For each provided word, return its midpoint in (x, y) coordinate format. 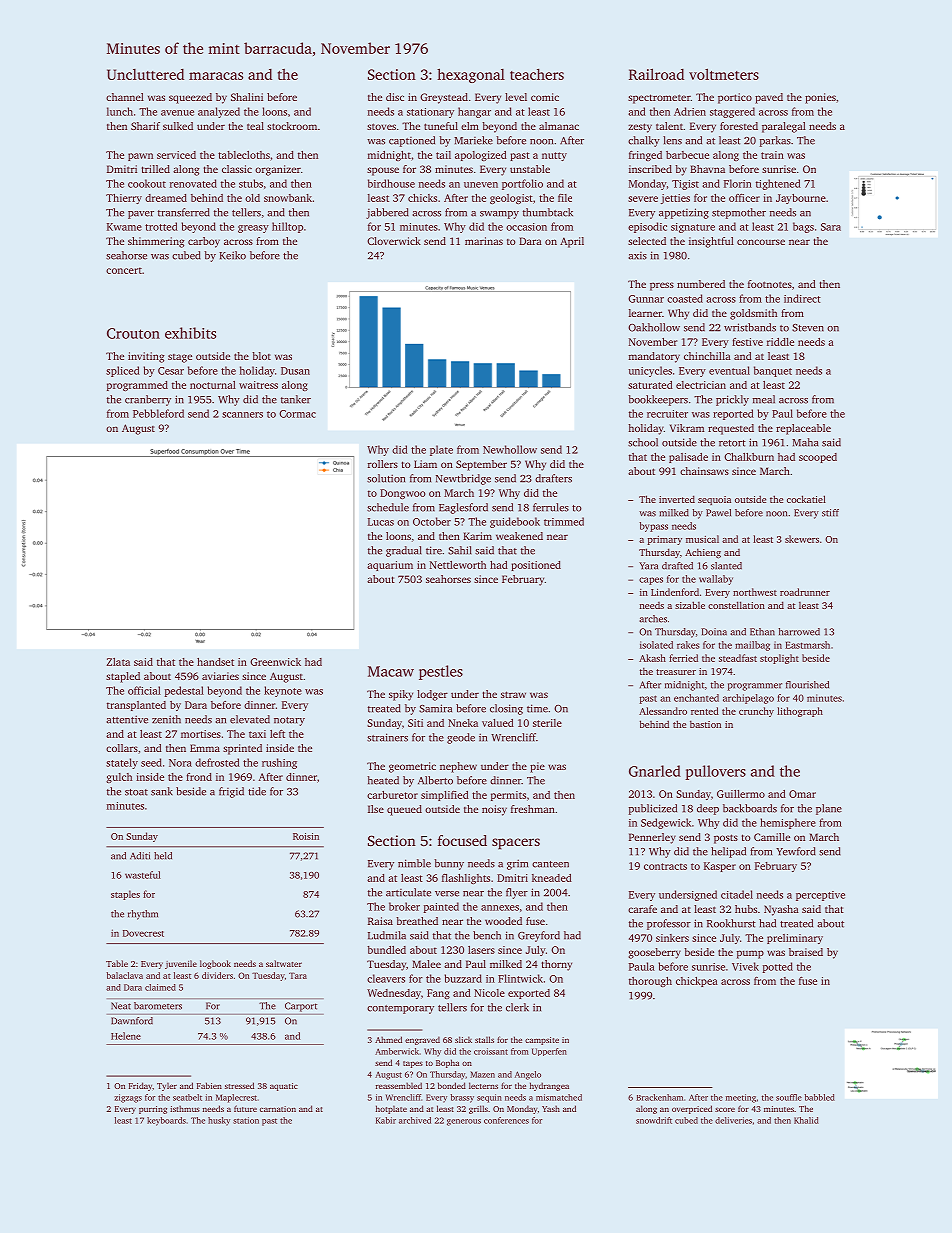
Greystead (444, 98)
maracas (216, 76)
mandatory (654, 357)
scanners (242, 415)
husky (219, 1121)
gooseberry (654, 953)
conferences (506, 1120)
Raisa (380, 921)
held (163, 856)
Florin (738, 183)
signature (693, 228)
